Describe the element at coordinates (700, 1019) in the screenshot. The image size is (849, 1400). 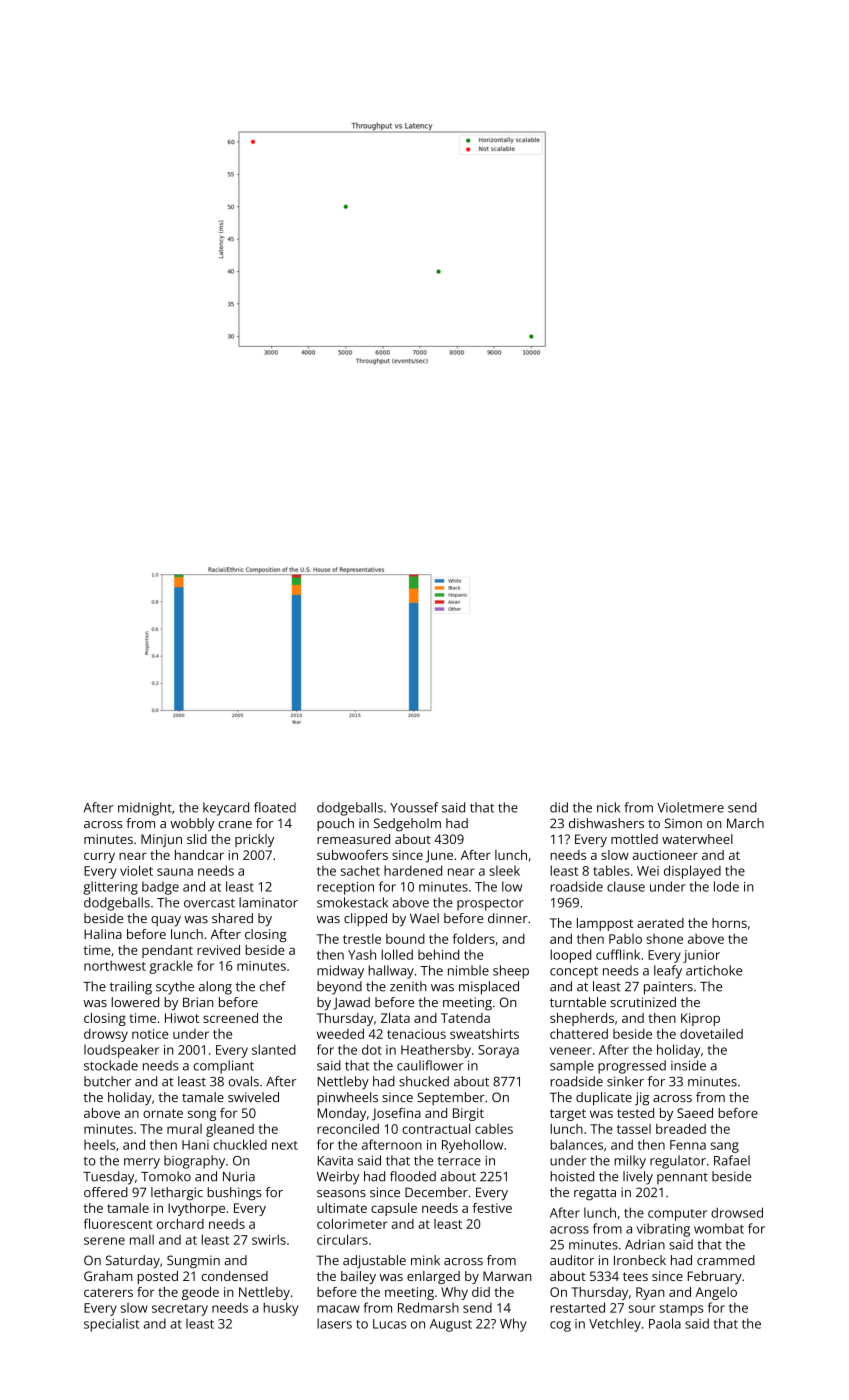
I see `Kiprop` at that location.
